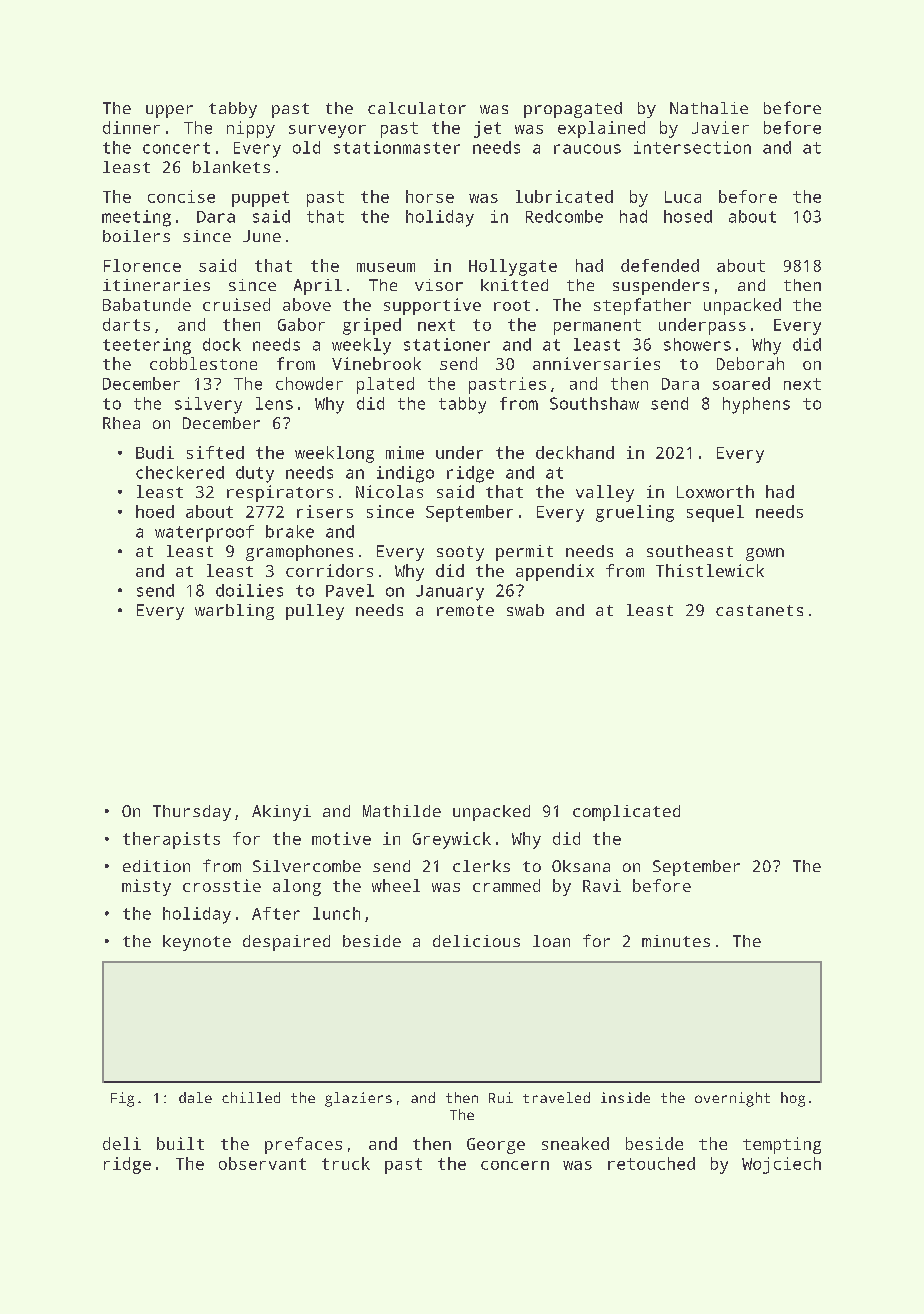  What do you see at coordinates (315, 612) in the screenshot?
I see `pulley` at bounding box center [315, 612].
